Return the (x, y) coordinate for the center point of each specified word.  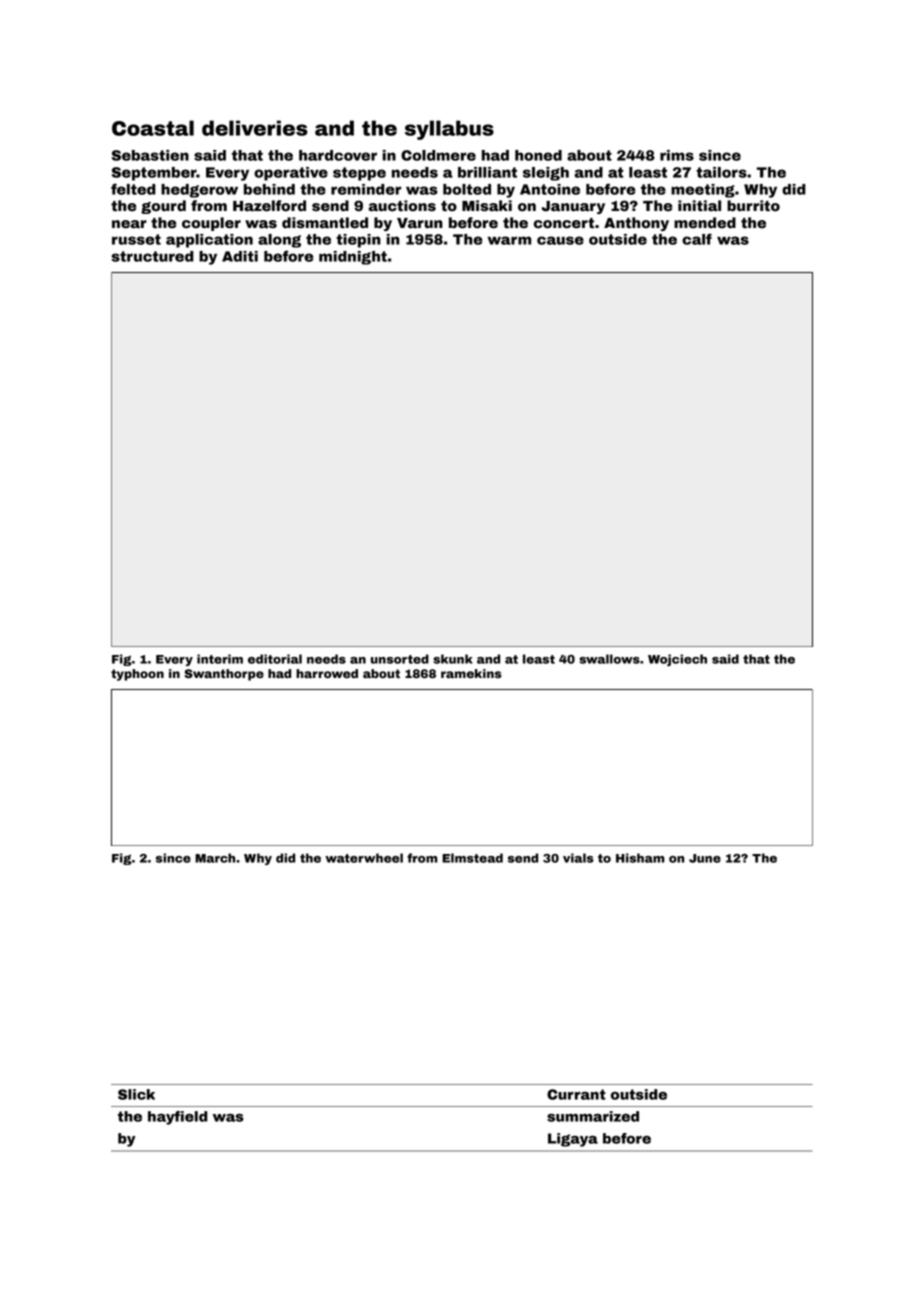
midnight (353, 258)
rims (677, 155)
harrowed (327, 673)
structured (152, 256)
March (215, 858)
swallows (609, 659)
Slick (136, 1094)
